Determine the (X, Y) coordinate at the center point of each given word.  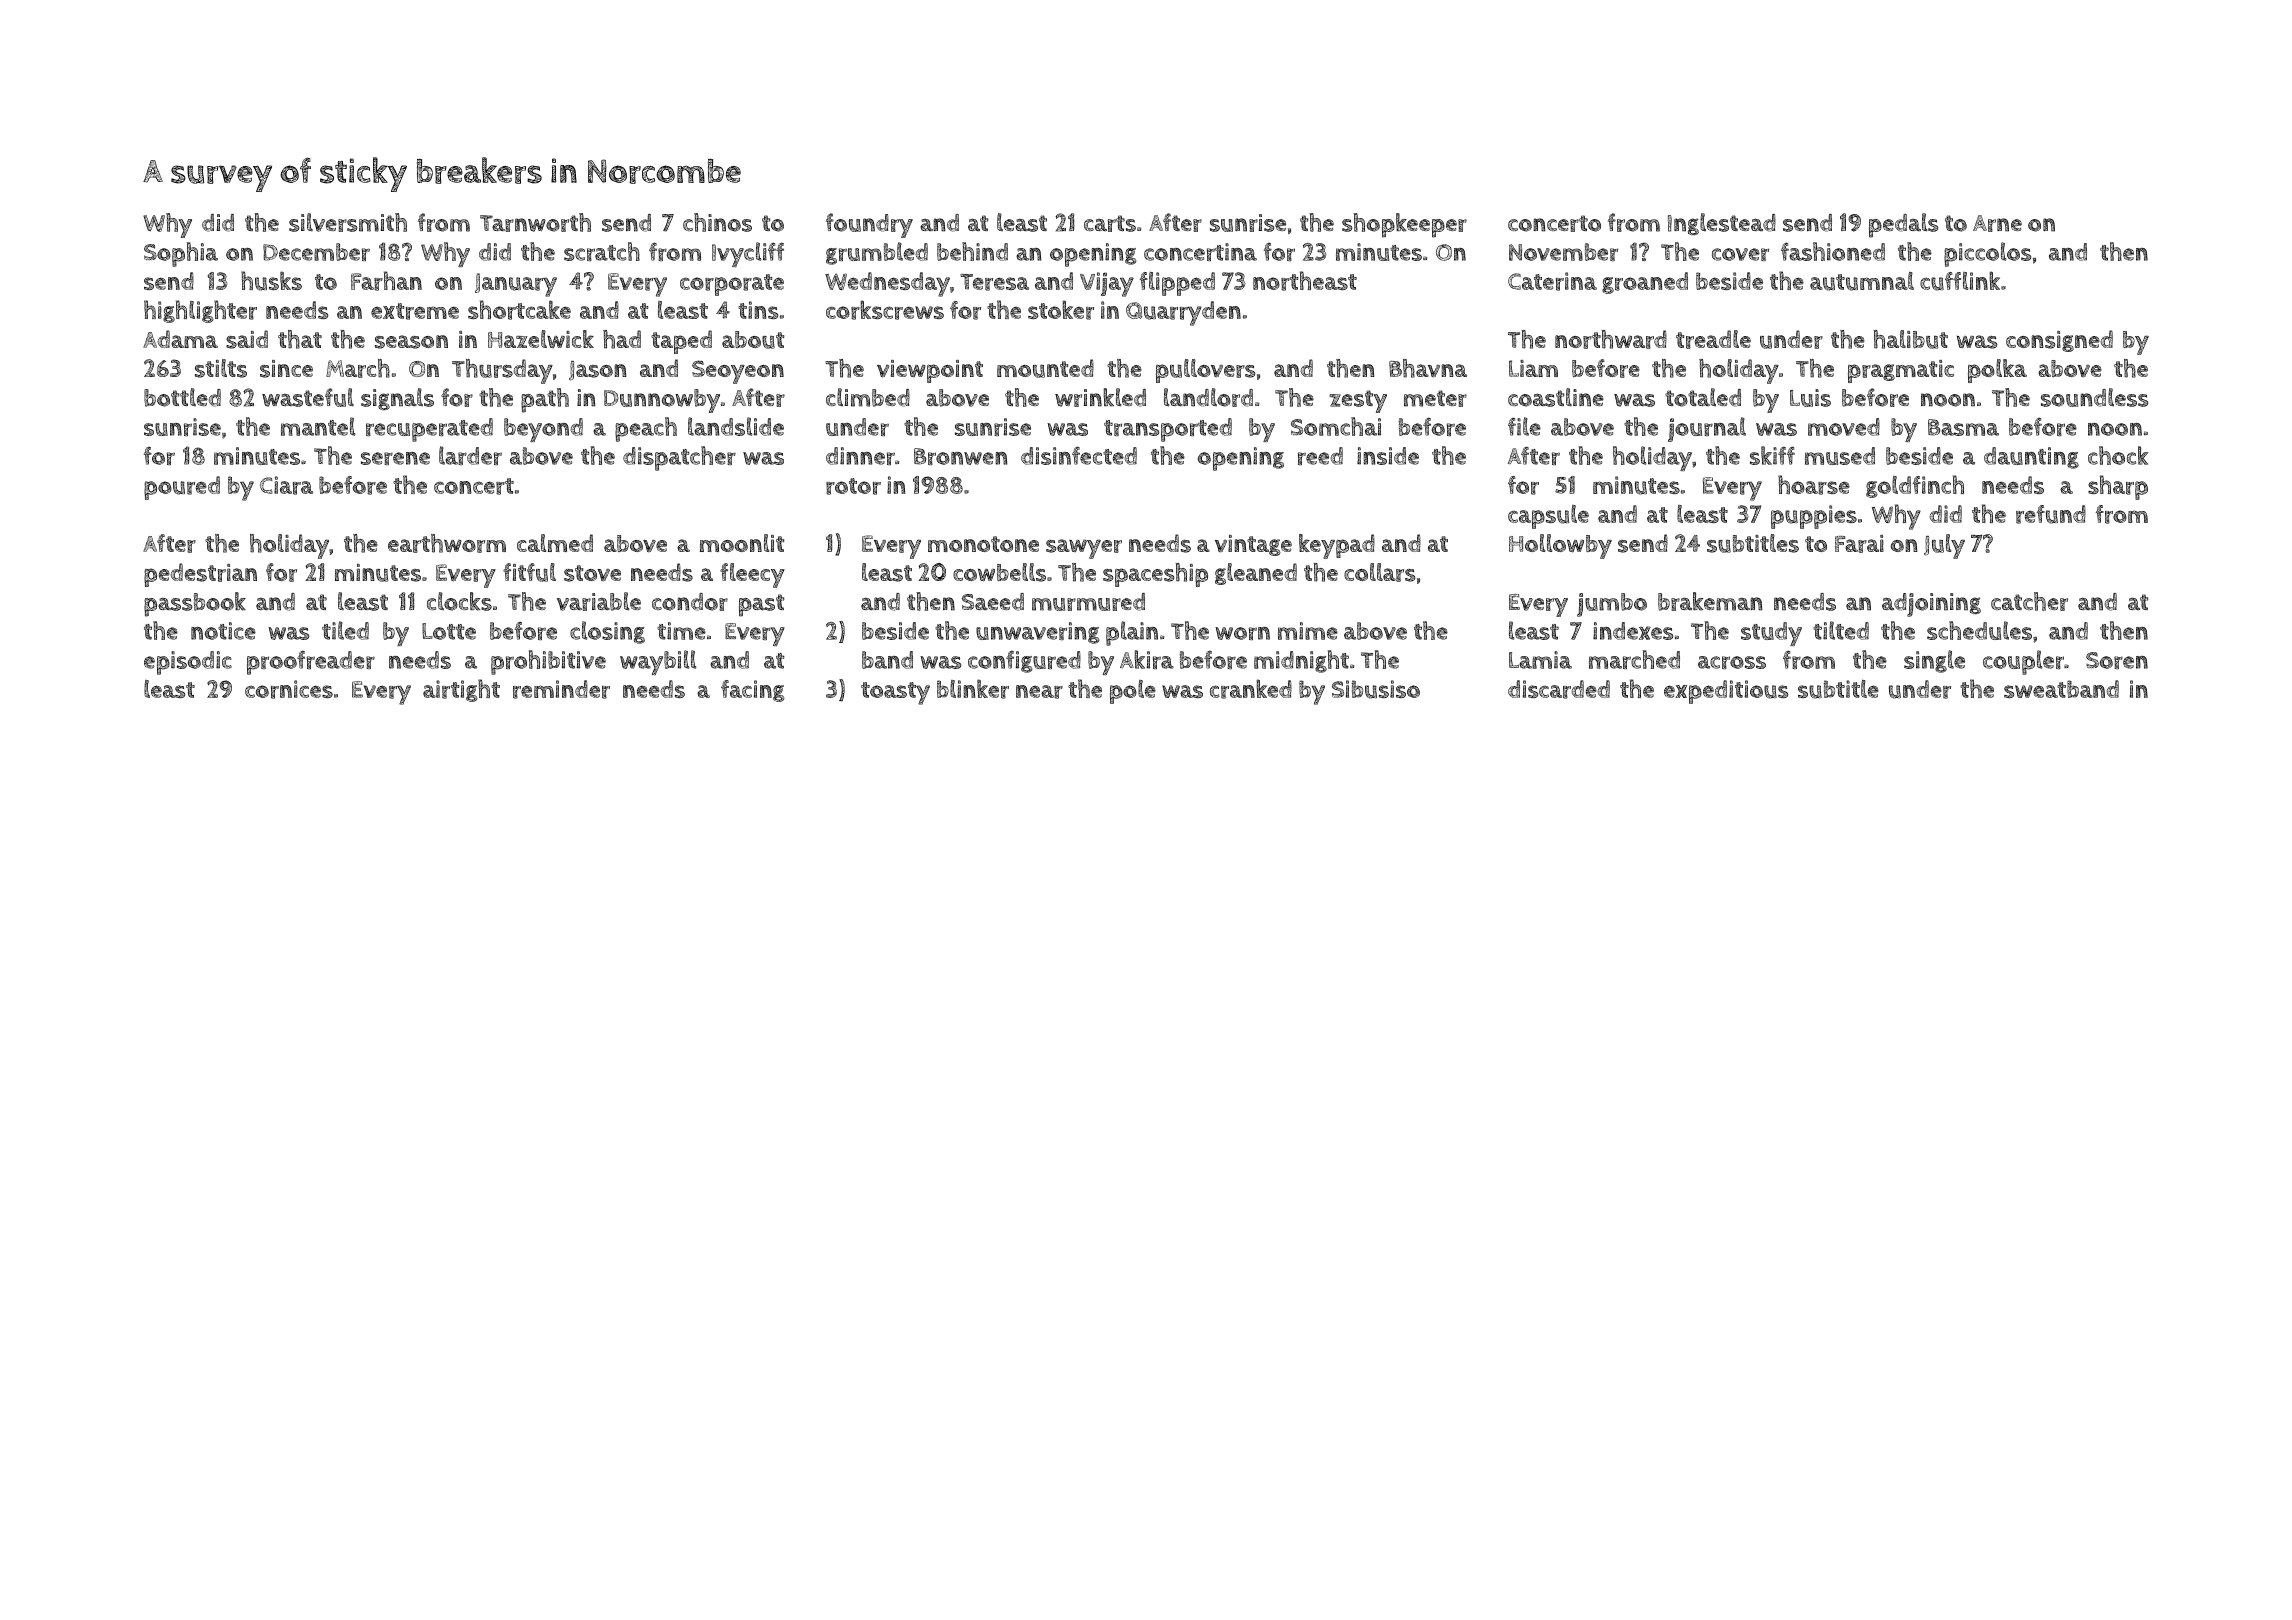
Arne (1997, 223)
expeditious (1726, 692)
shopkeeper (1404, 225)
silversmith (348, 222)
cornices (289, 689)
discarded (1559, 689)
